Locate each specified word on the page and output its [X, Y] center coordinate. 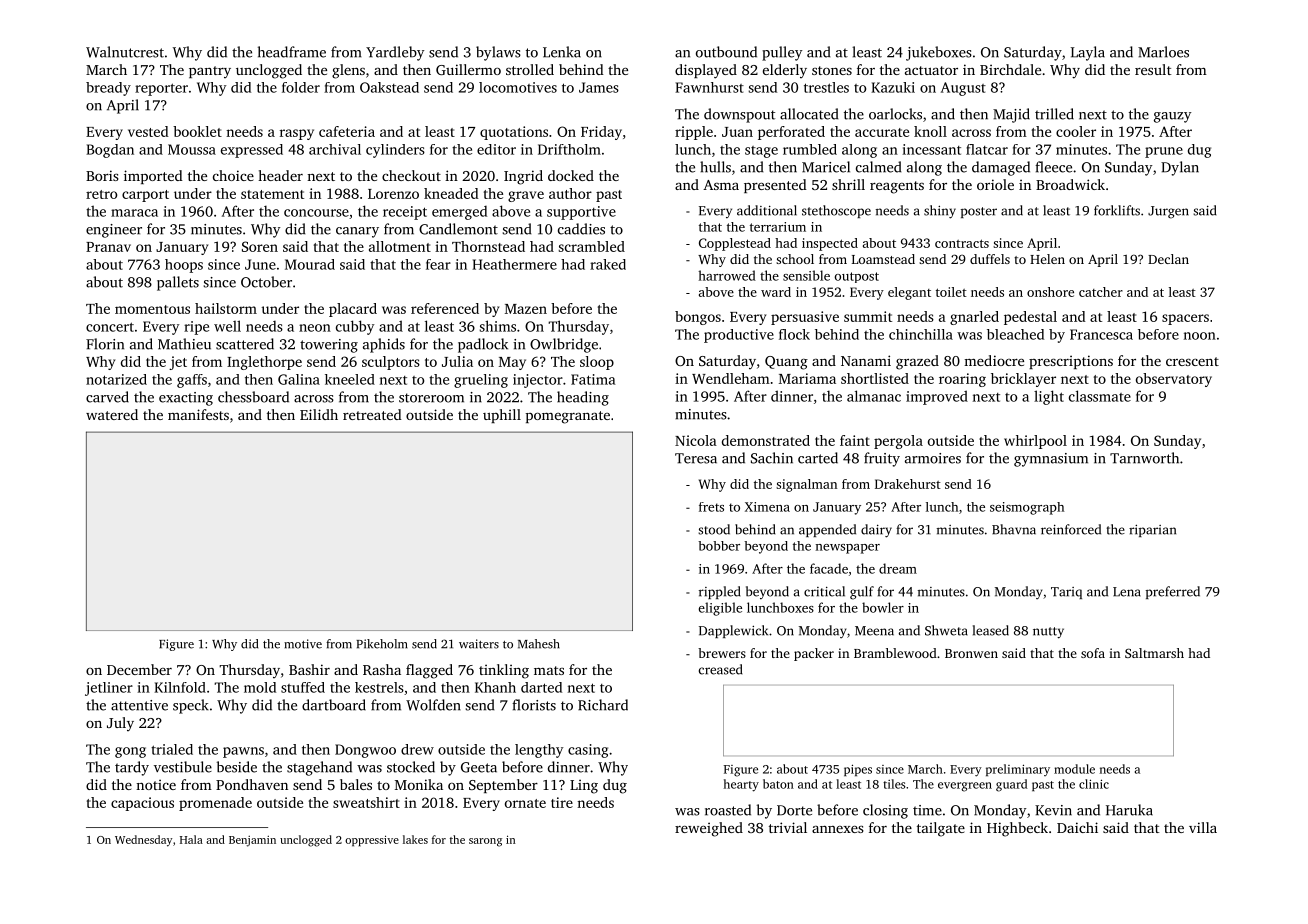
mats [549, 670]
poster [979, 212]
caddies [581, 229]
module [1074, 769]
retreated [372, 414]
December [139, 669]
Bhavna [1014, 529]
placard [353, 310]
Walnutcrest [125, 52]
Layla [1088, 53]
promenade [215, 804]
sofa [1093, 653]
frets [711, 507]
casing [588, 751]
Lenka [562, 52]
